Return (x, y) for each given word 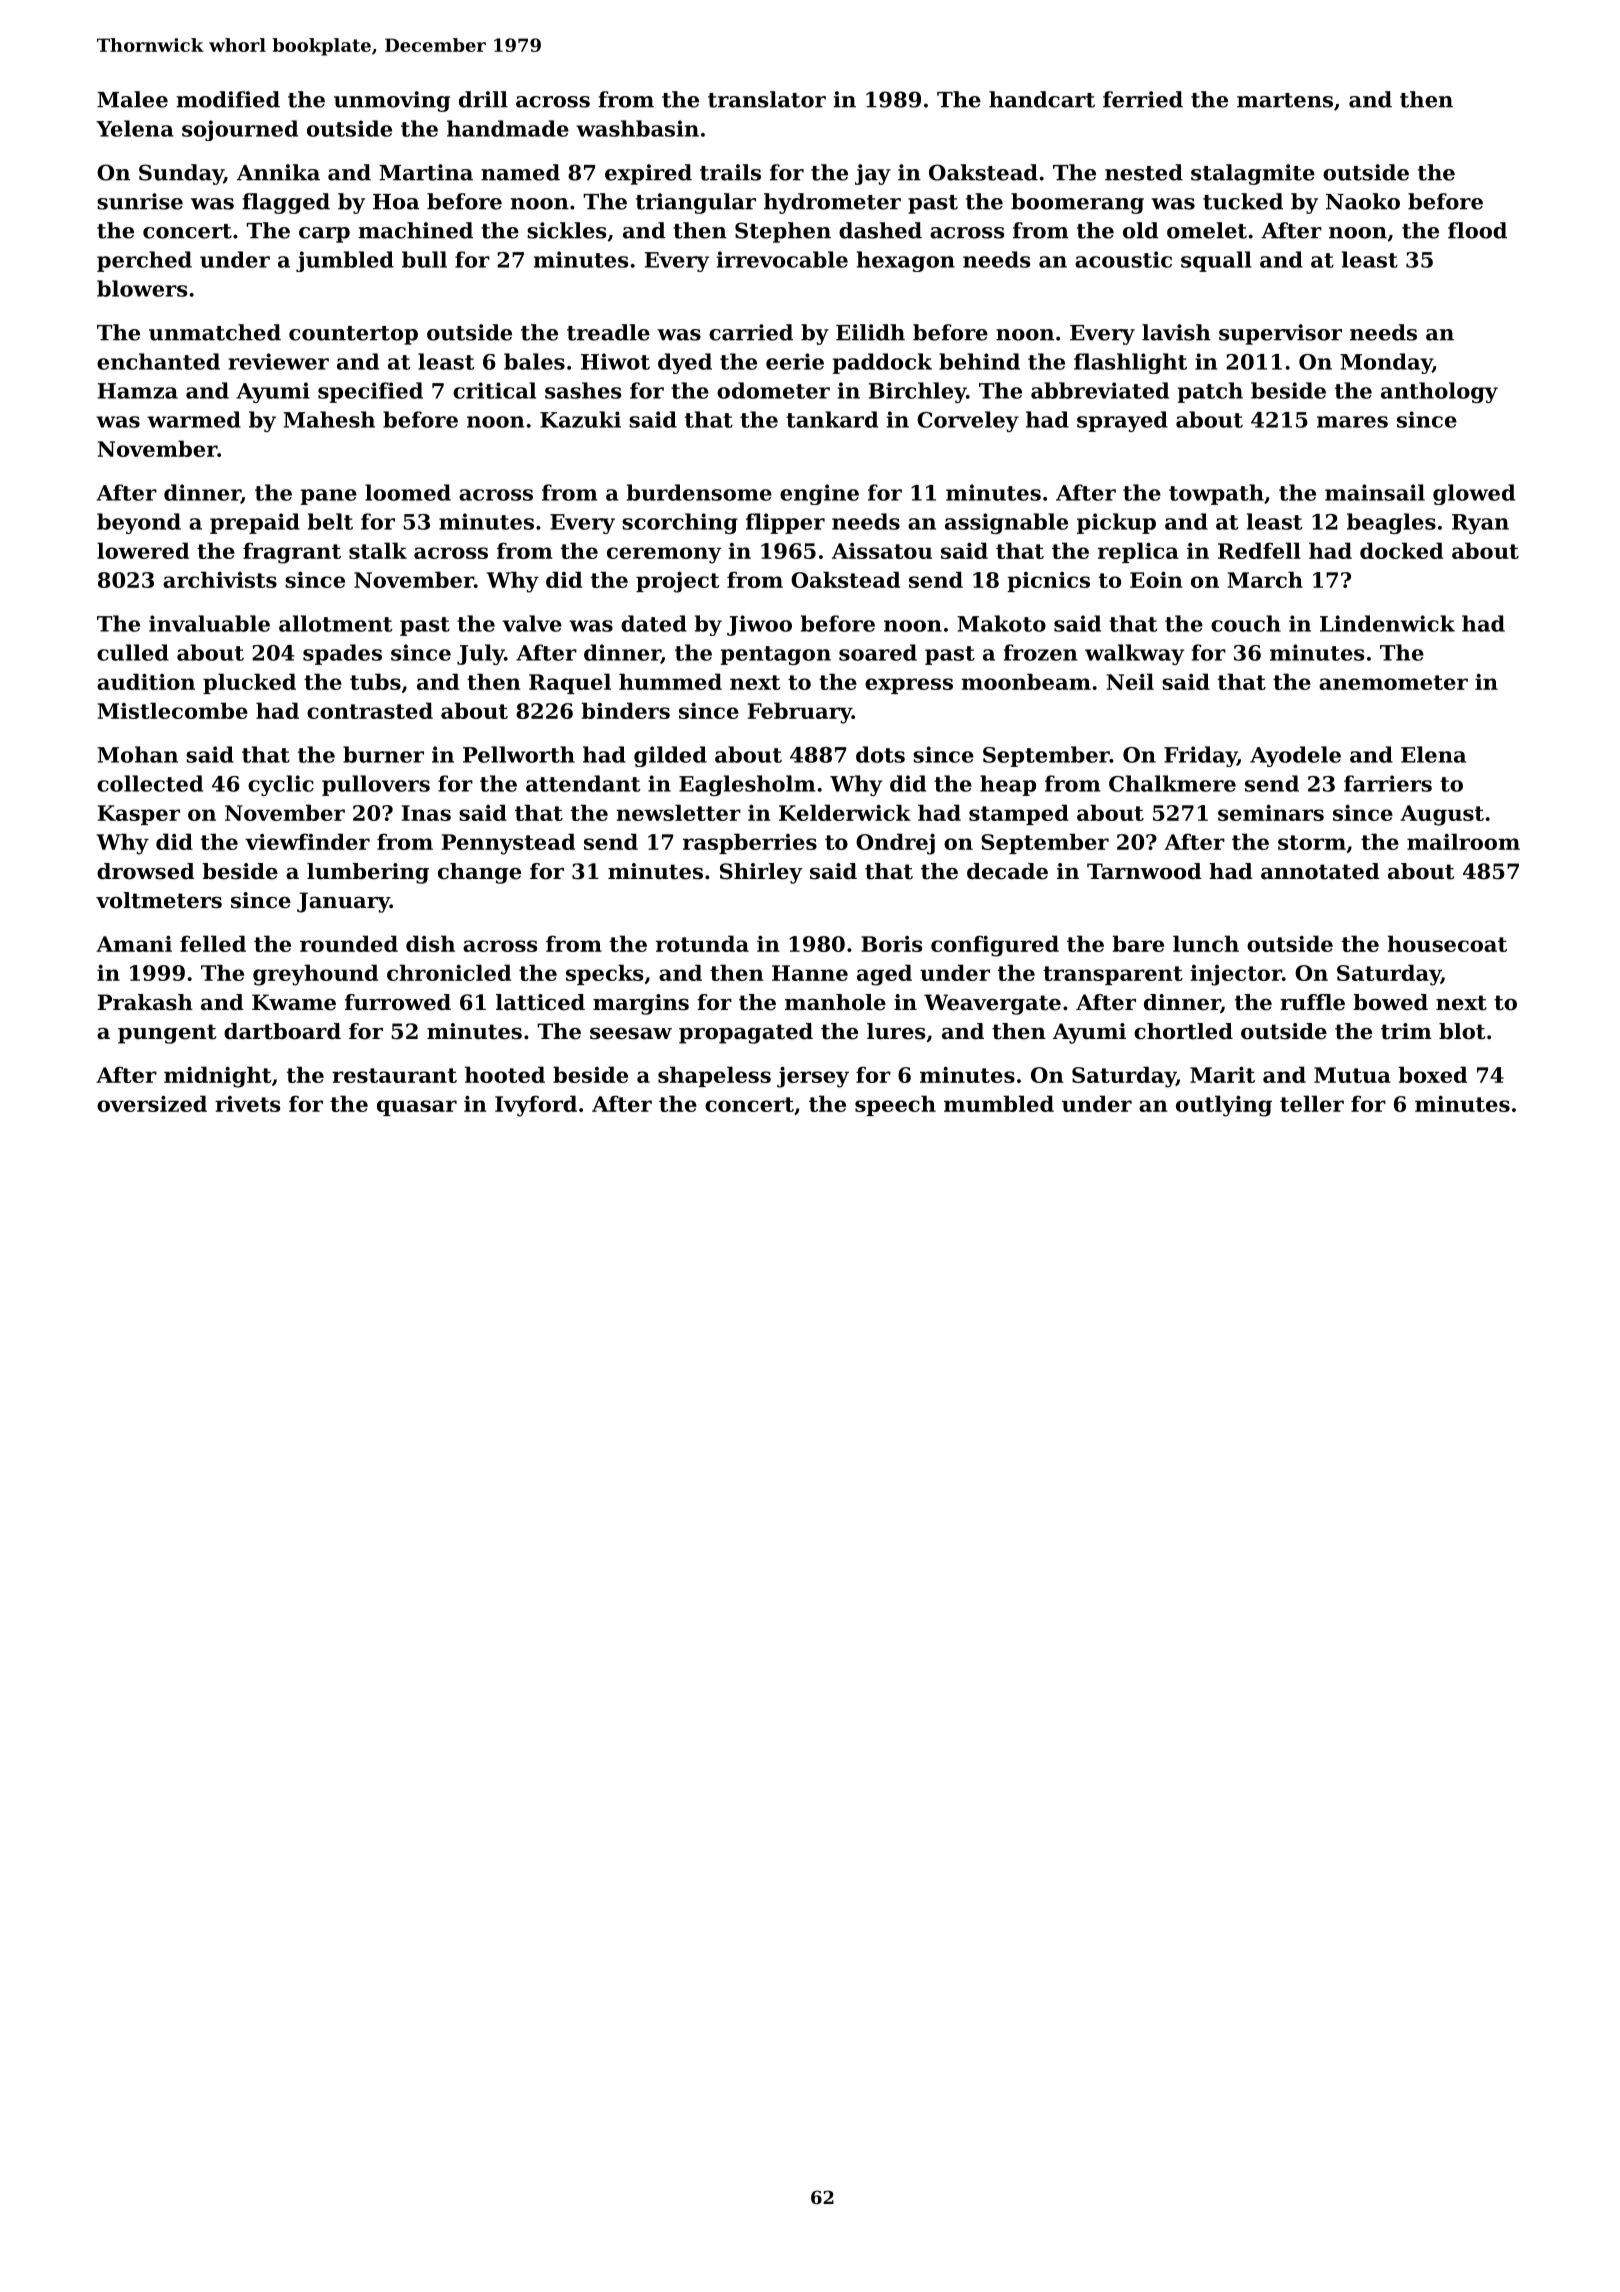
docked (1401, 550)
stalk (378, 550)
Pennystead (508, 844)
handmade (508, 128)
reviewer (278, 361)
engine (819, 494)
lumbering (368, 873)
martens (1285, 100)
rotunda (702, 943)
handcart (1042, 99)
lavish (1176, 332)
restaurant (394, 1075)
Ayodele (1295, 756)
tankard (832, 419)
